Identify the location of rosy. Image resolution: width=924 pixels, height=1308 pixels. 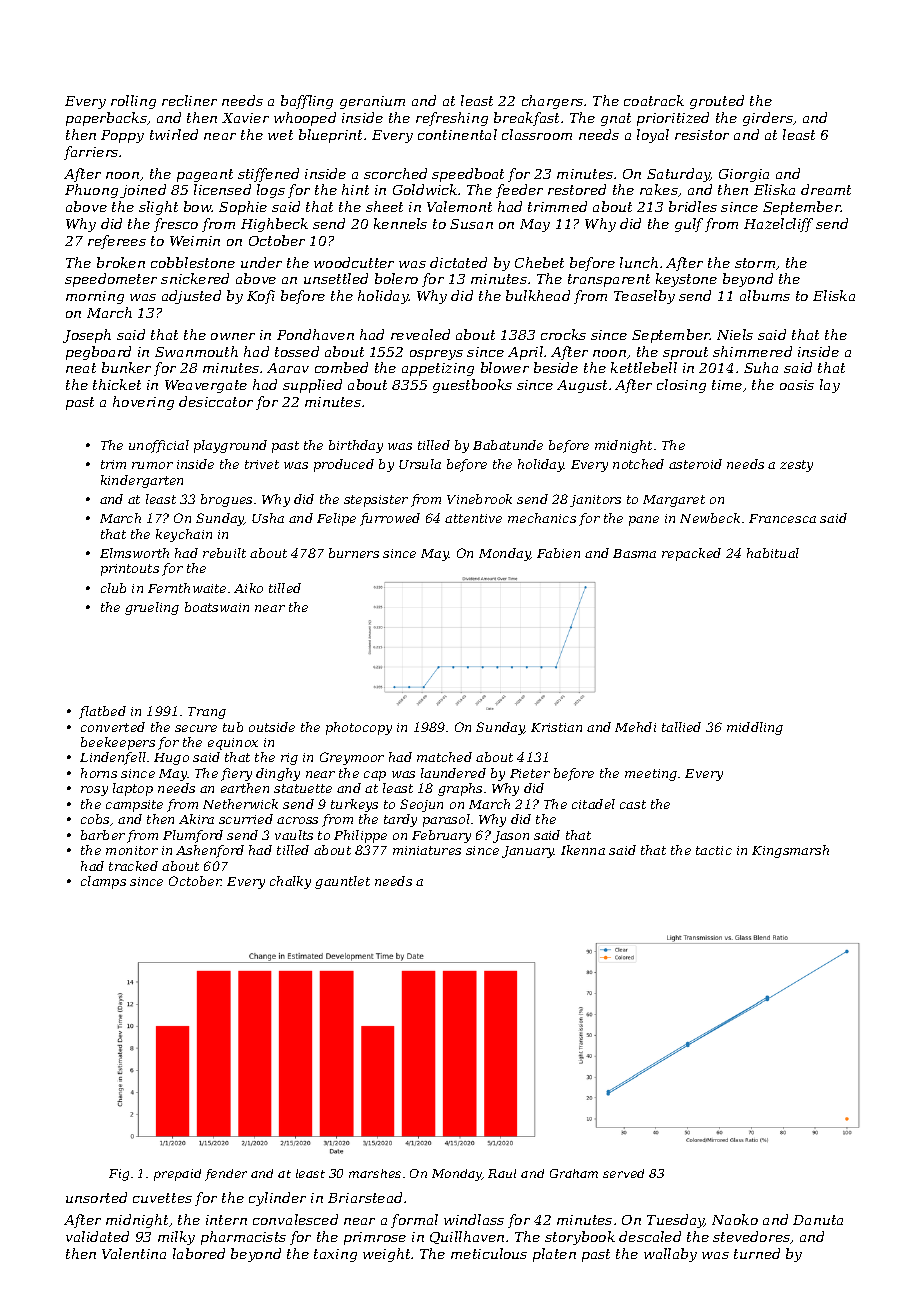
(94, 791).
